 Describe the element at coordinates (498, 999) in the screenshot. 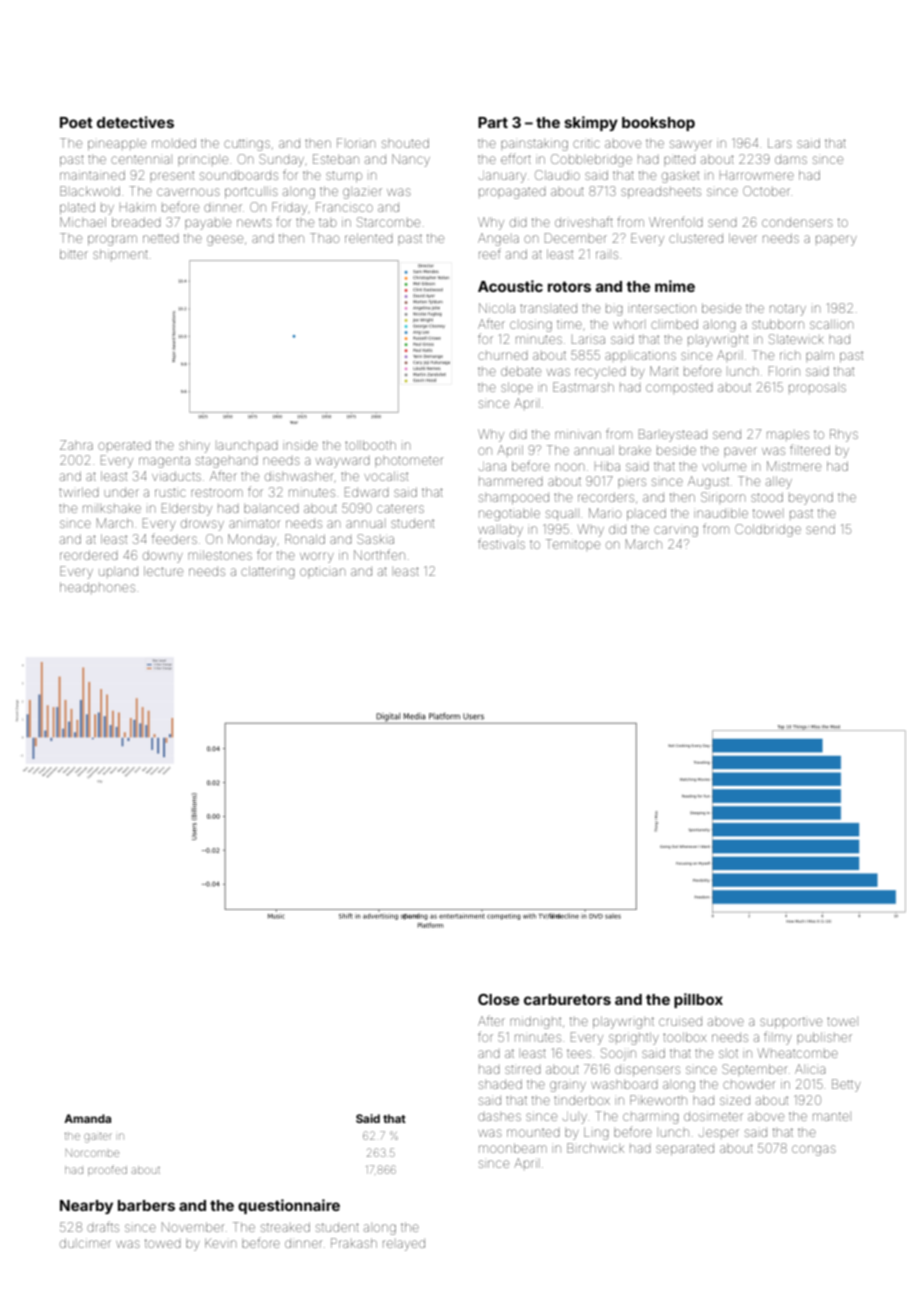

I see `Close` at that location.
